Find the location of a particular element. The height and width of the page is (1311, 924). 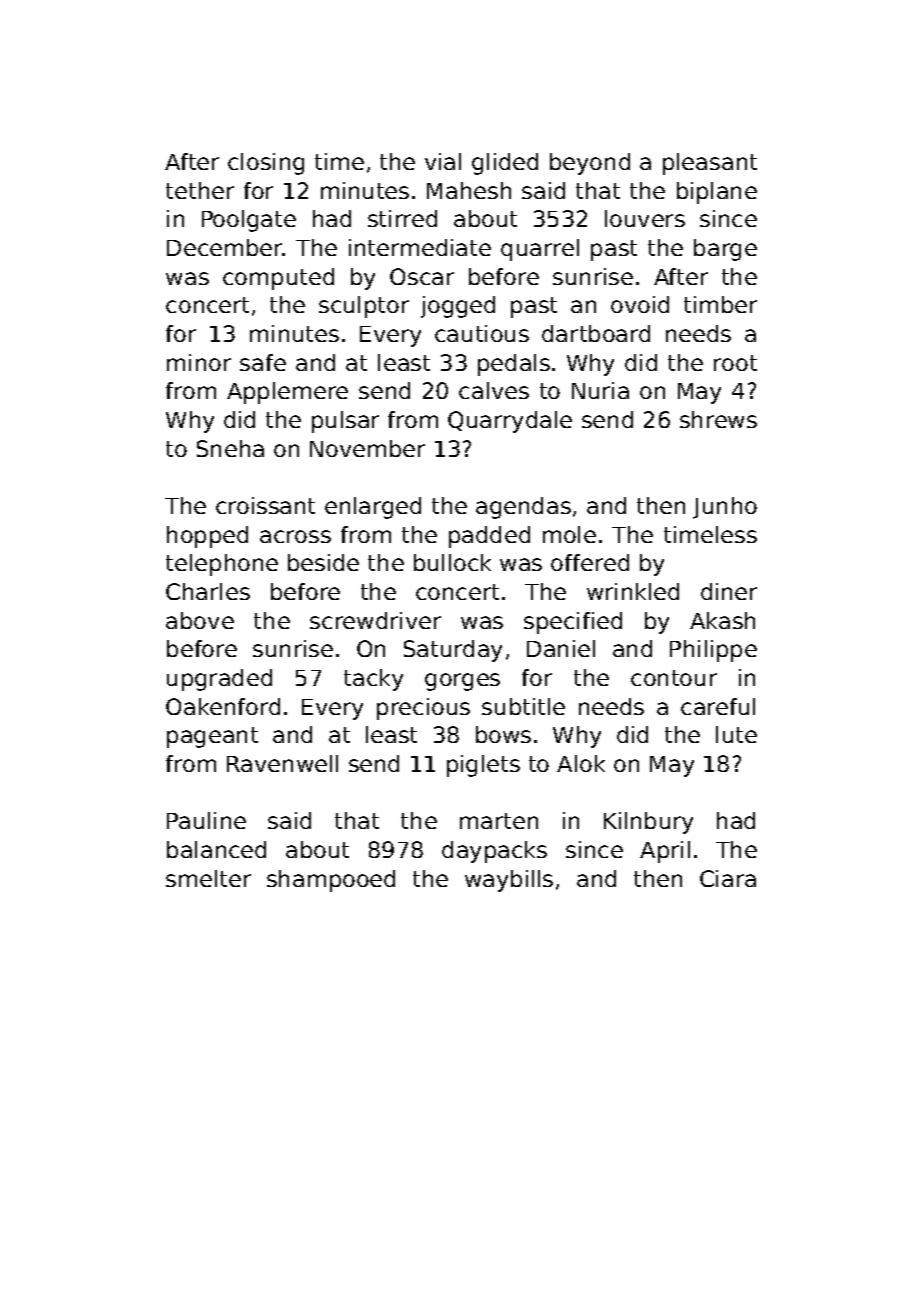

bullock is located at coordinates (452, 562).
